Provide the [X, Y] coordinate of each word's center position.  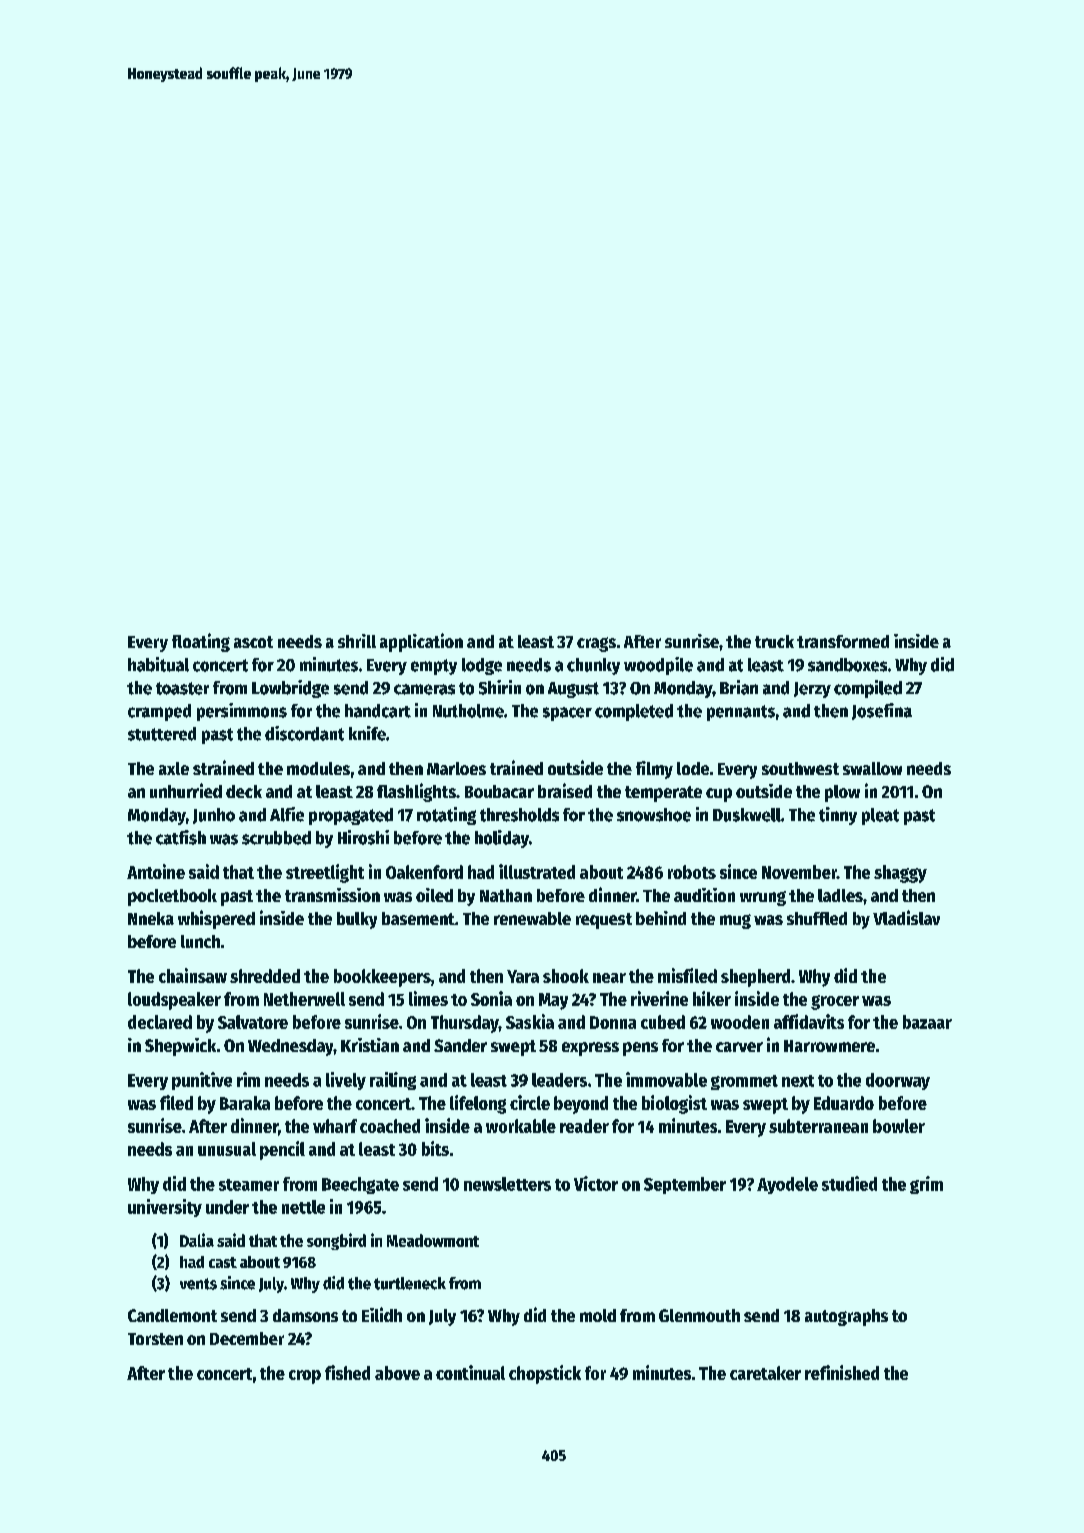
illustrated [537, 871]
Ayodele [787, 1185]
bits [435, 1148]
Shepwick [180, 1047]
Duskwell [747, 815]
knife [367, 733]
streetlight [325, 873]
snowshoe [654, 815]
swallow [872, 768]
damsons [305, 1315]
